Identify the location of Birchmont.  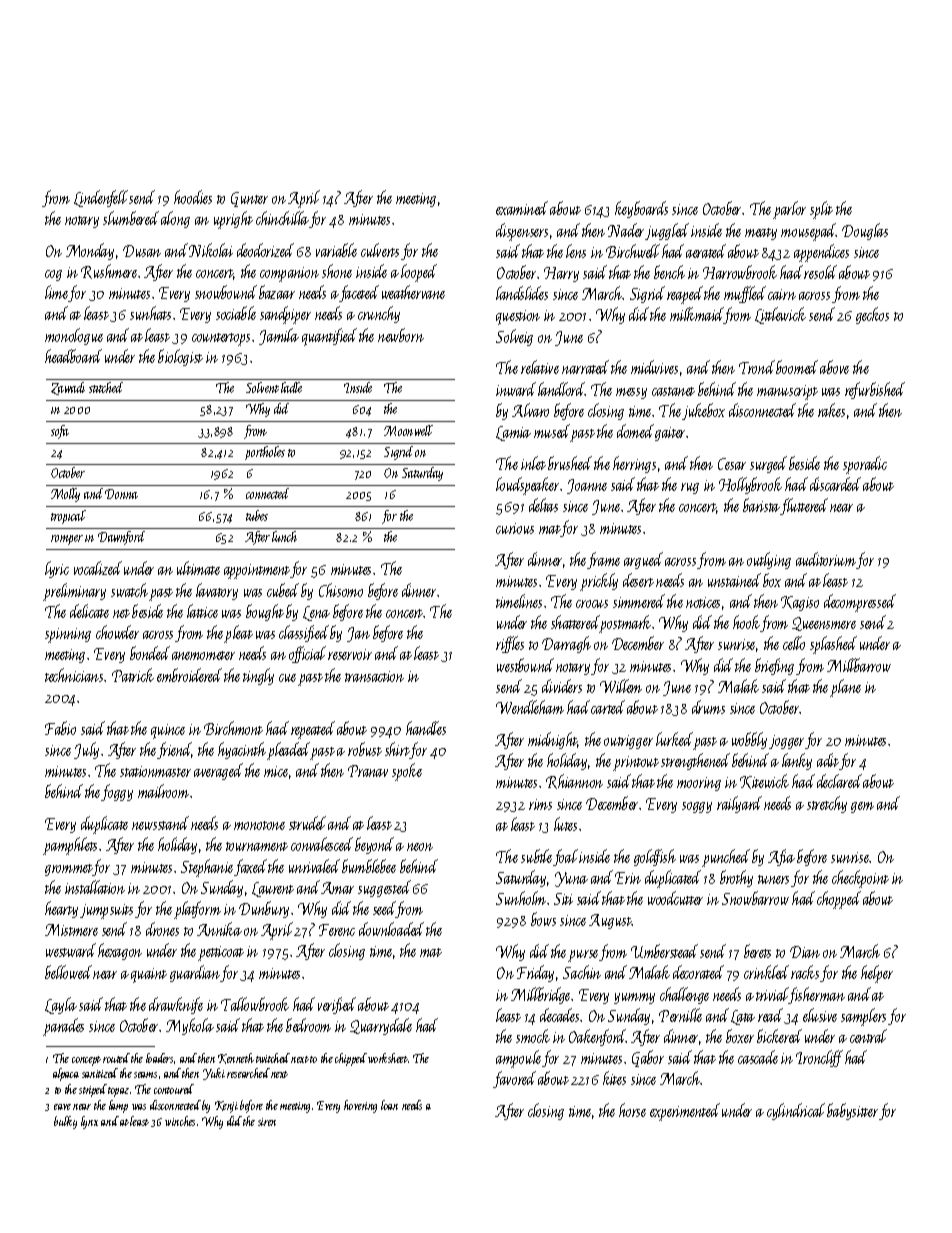
(233, 728).
